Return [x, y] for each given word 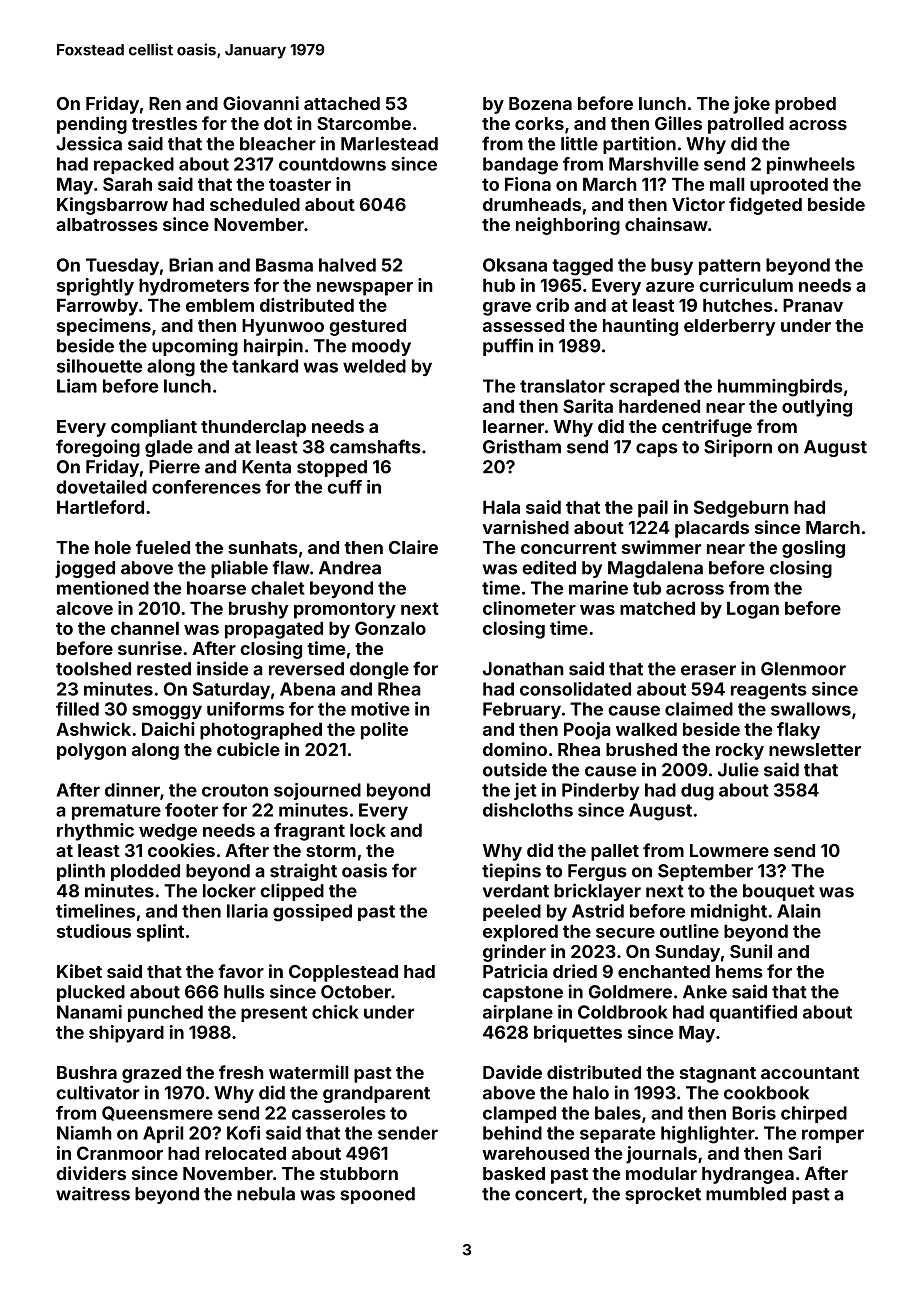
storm [331, 851]
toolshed [93, 669]
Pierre [174, 466]
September [705, 872]
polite [384, 731]
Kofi [243, 1133]
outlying [817, 408]
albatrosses [107, 224]
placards [712, 529]
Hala [501, 507]
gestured [367, 327]
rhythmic [95, 832]
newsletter [815, 749]
